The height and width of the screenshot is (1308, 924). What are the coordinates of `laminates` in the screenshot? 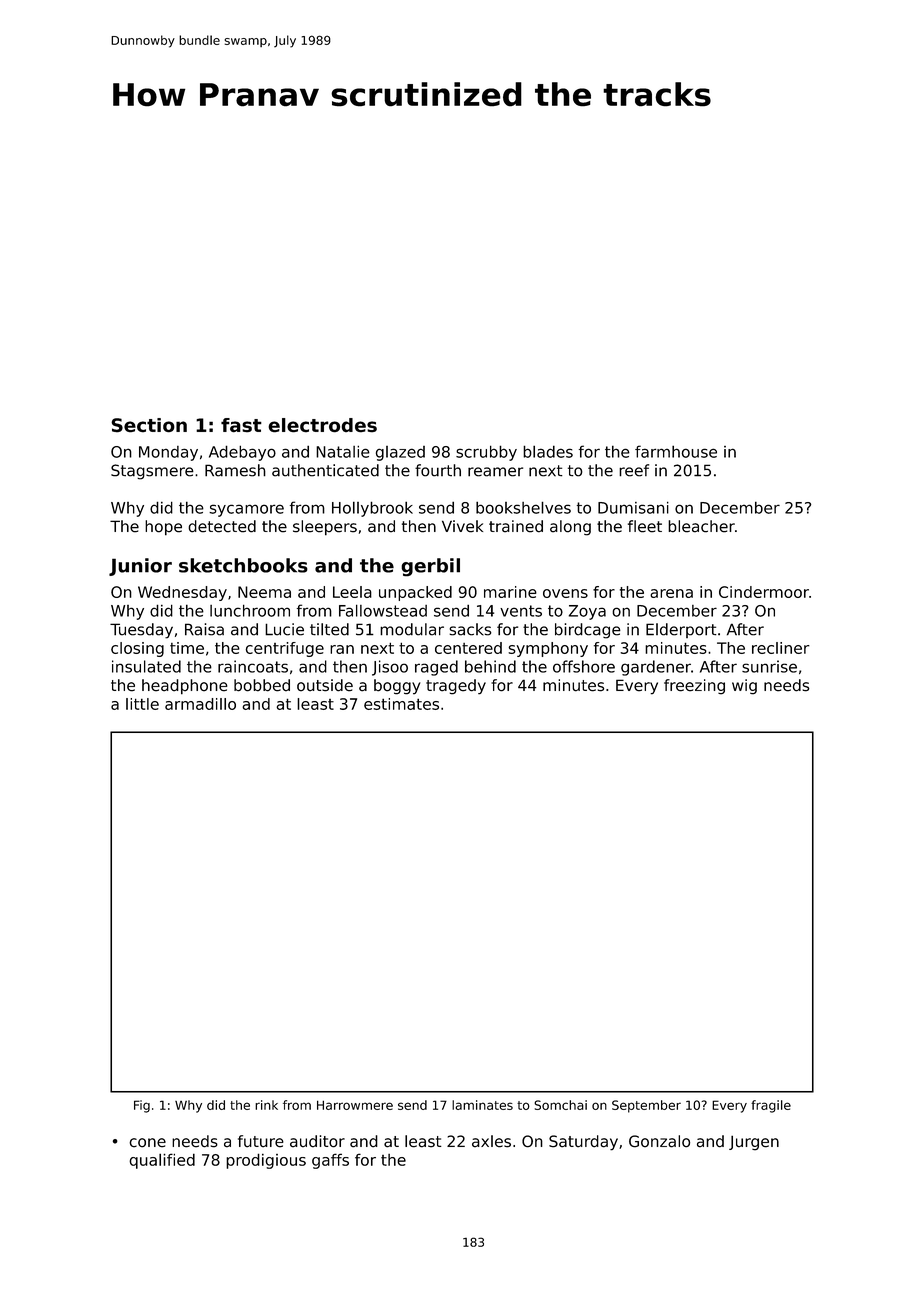 It's located at (482, 1105).
